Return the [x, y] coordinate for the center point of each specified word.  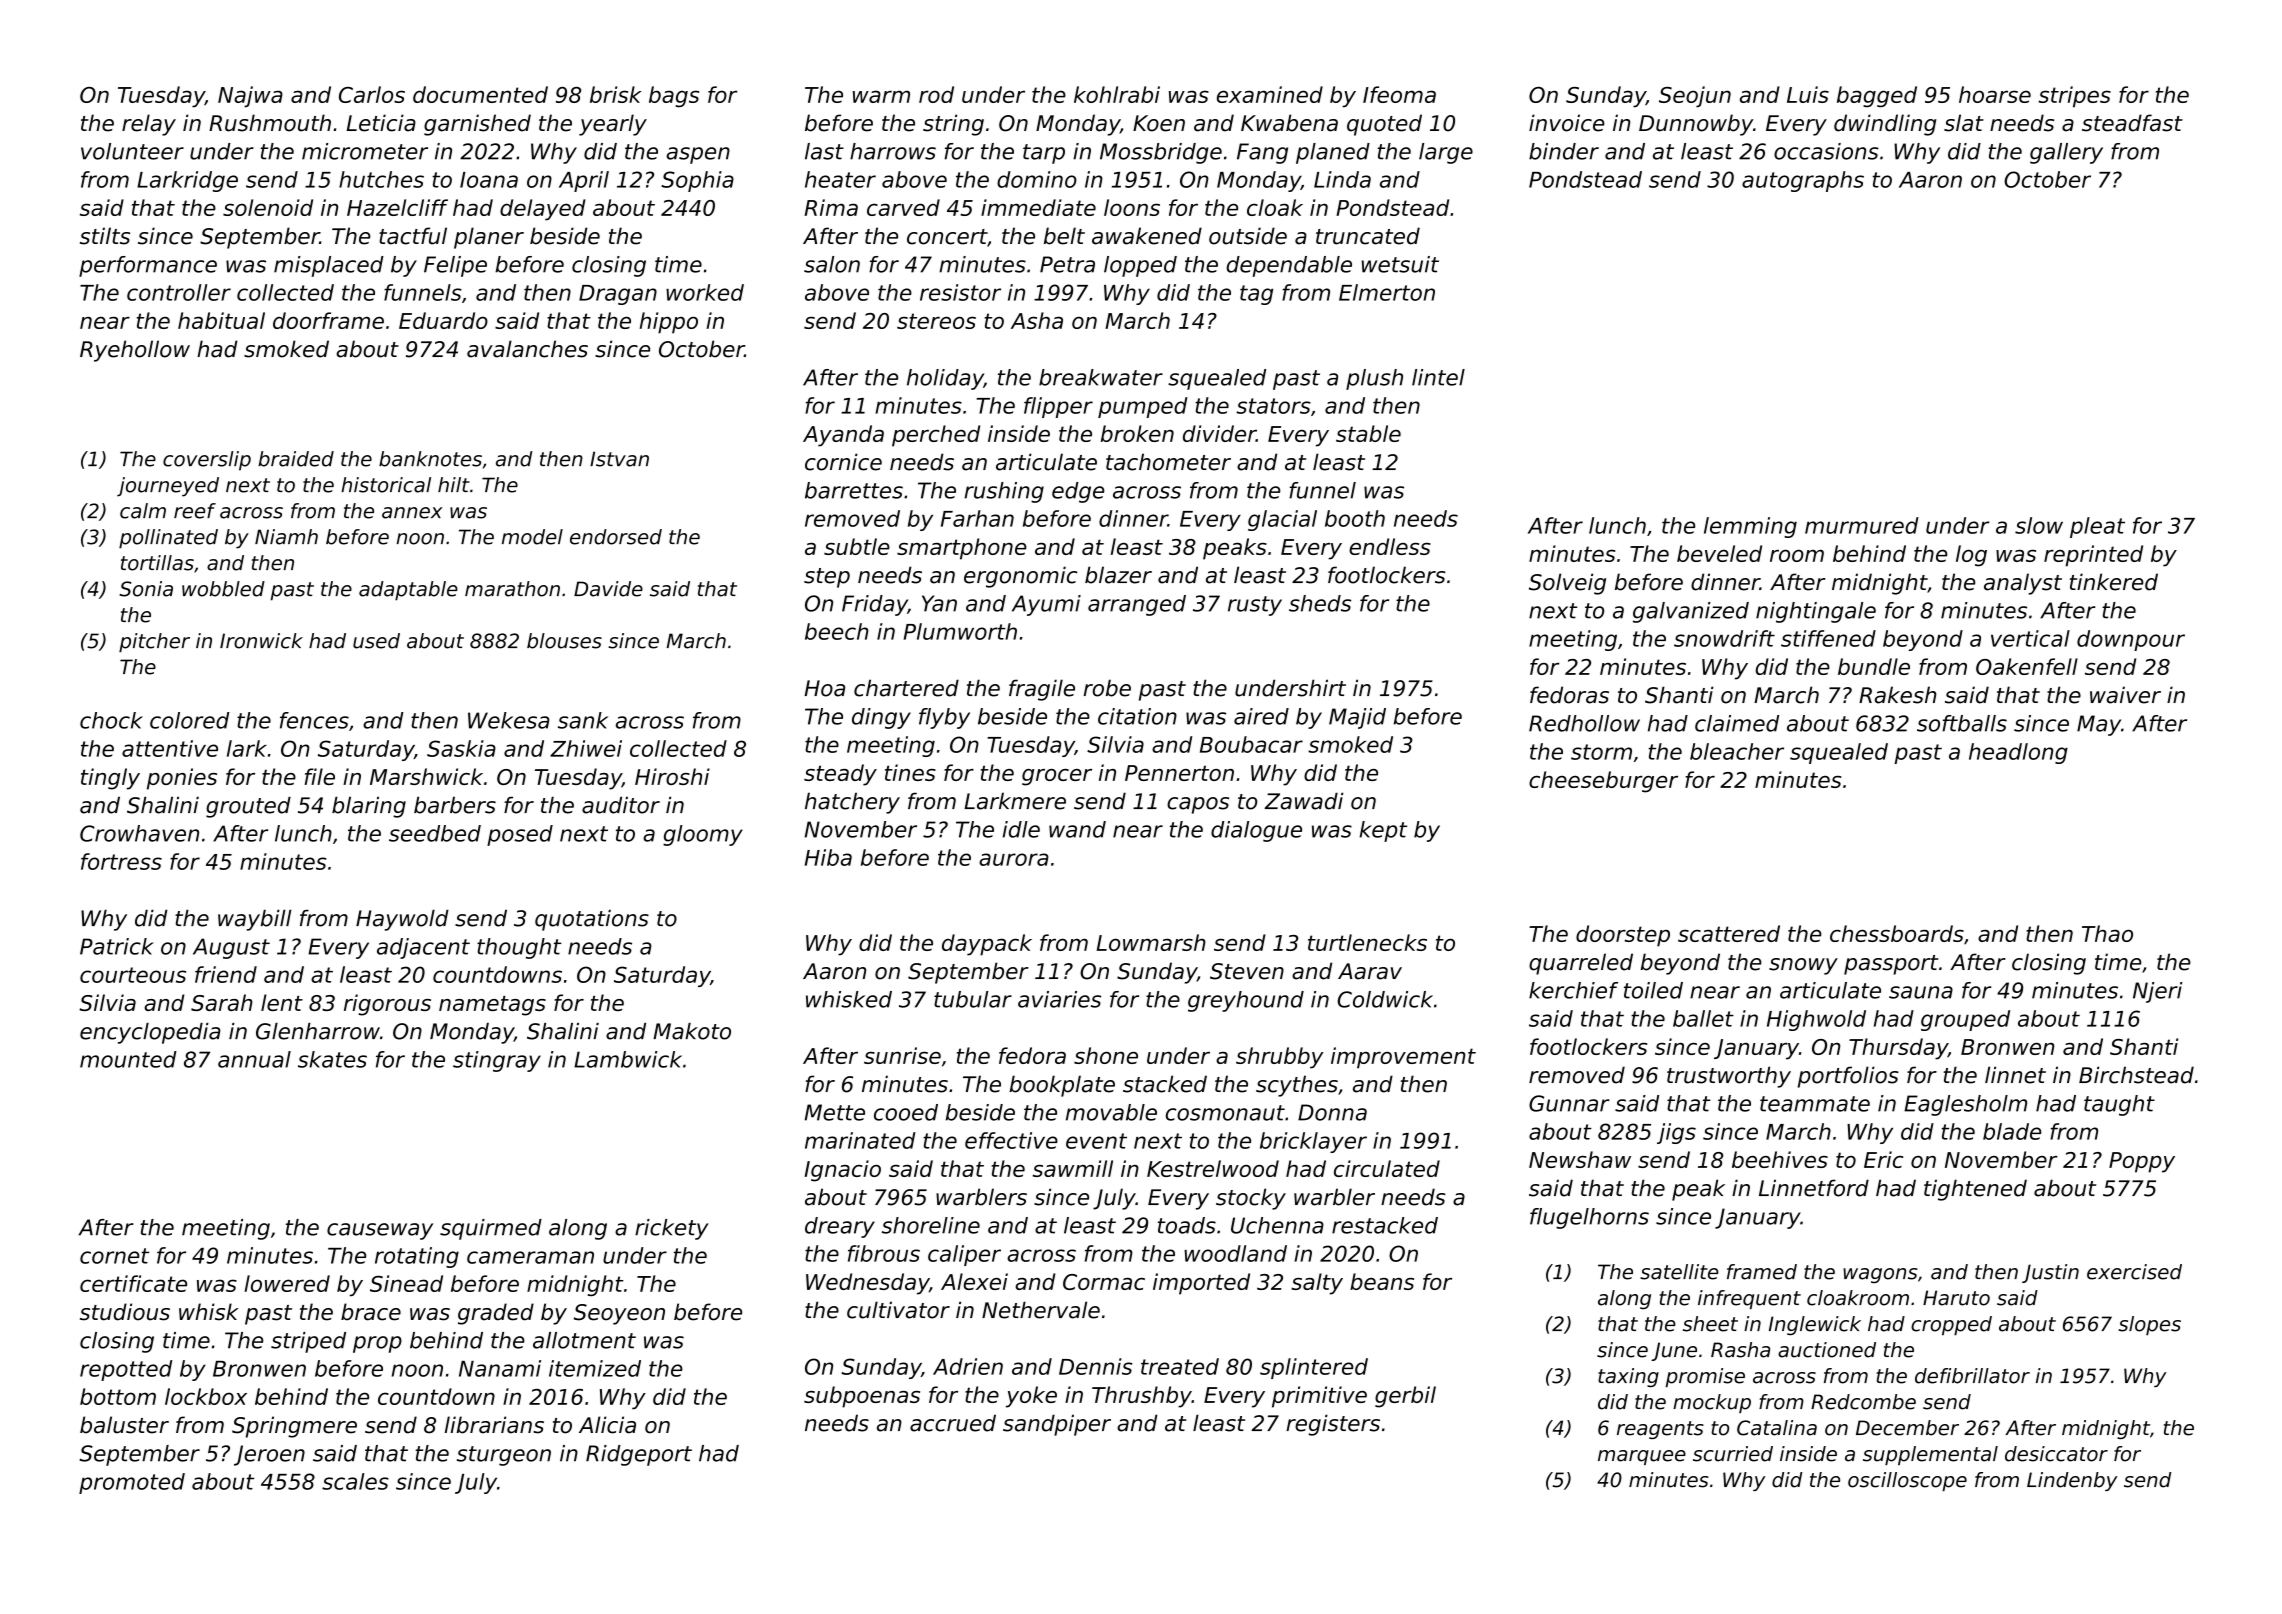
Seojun [1695, 97]
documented [480, 94]
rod [936, 94]
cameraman [530, 1257]
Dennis [1095, 1366]
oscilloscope [1907, 1481]
